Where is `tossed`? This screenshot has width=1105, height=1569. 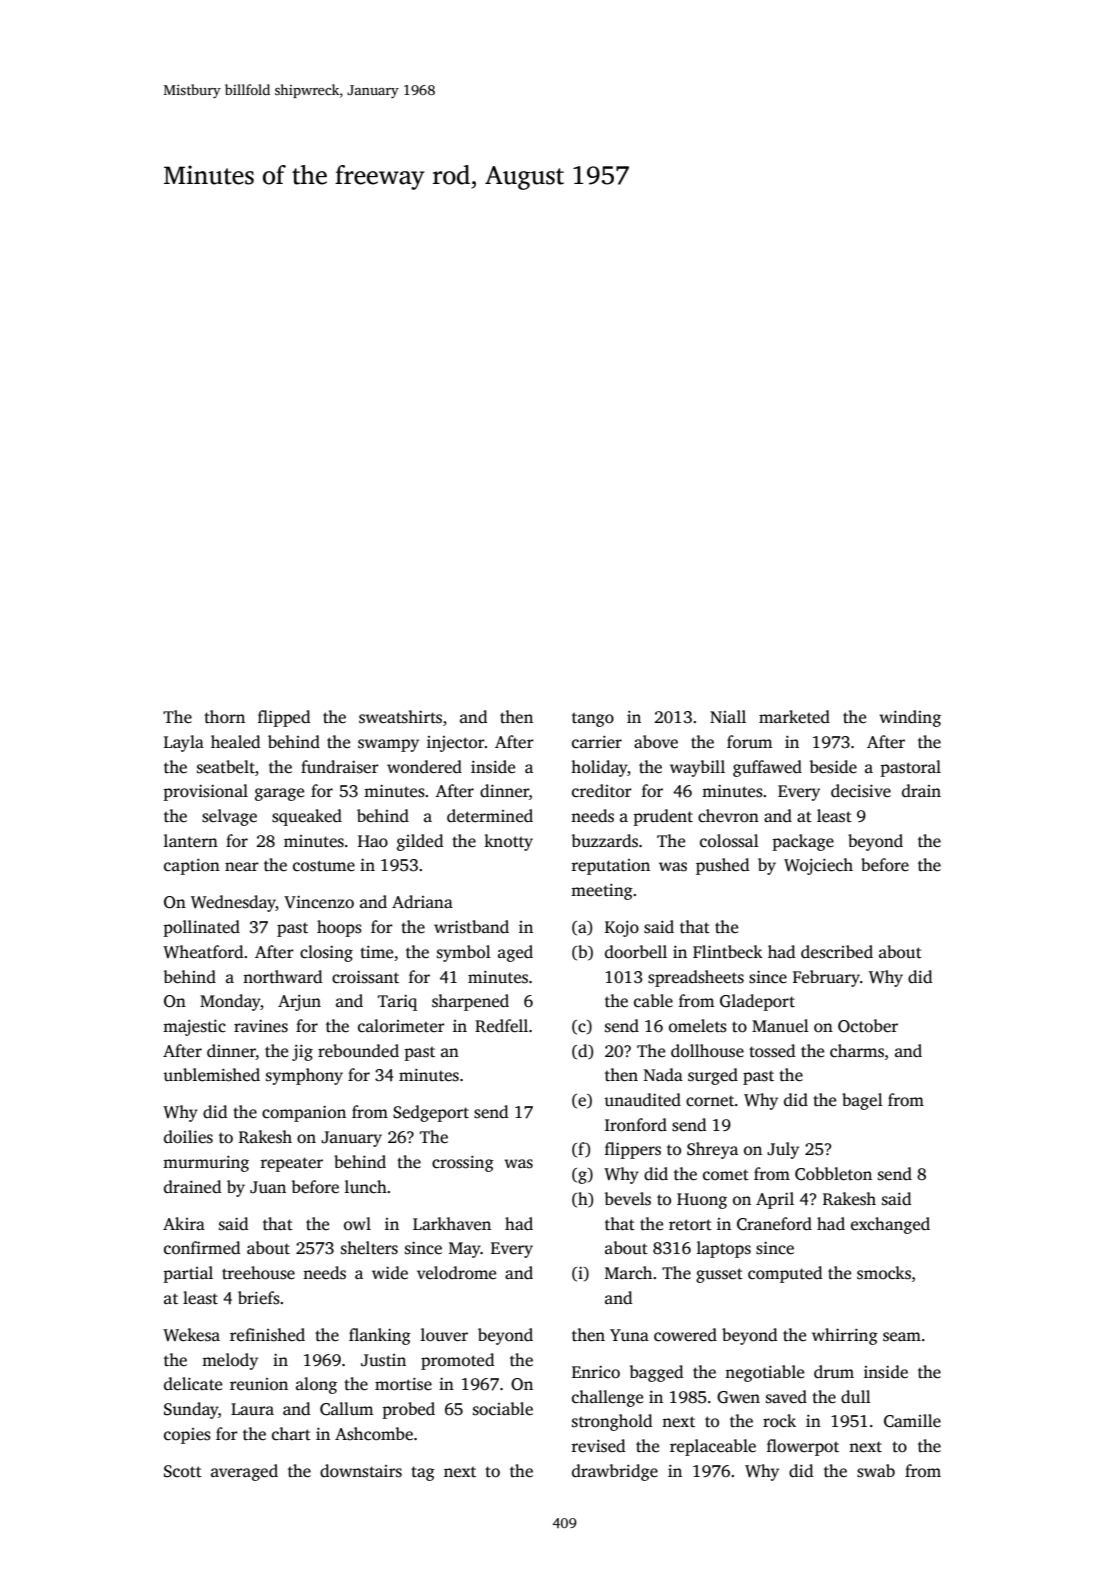 tossed is located at coordinates (772, 1051).
